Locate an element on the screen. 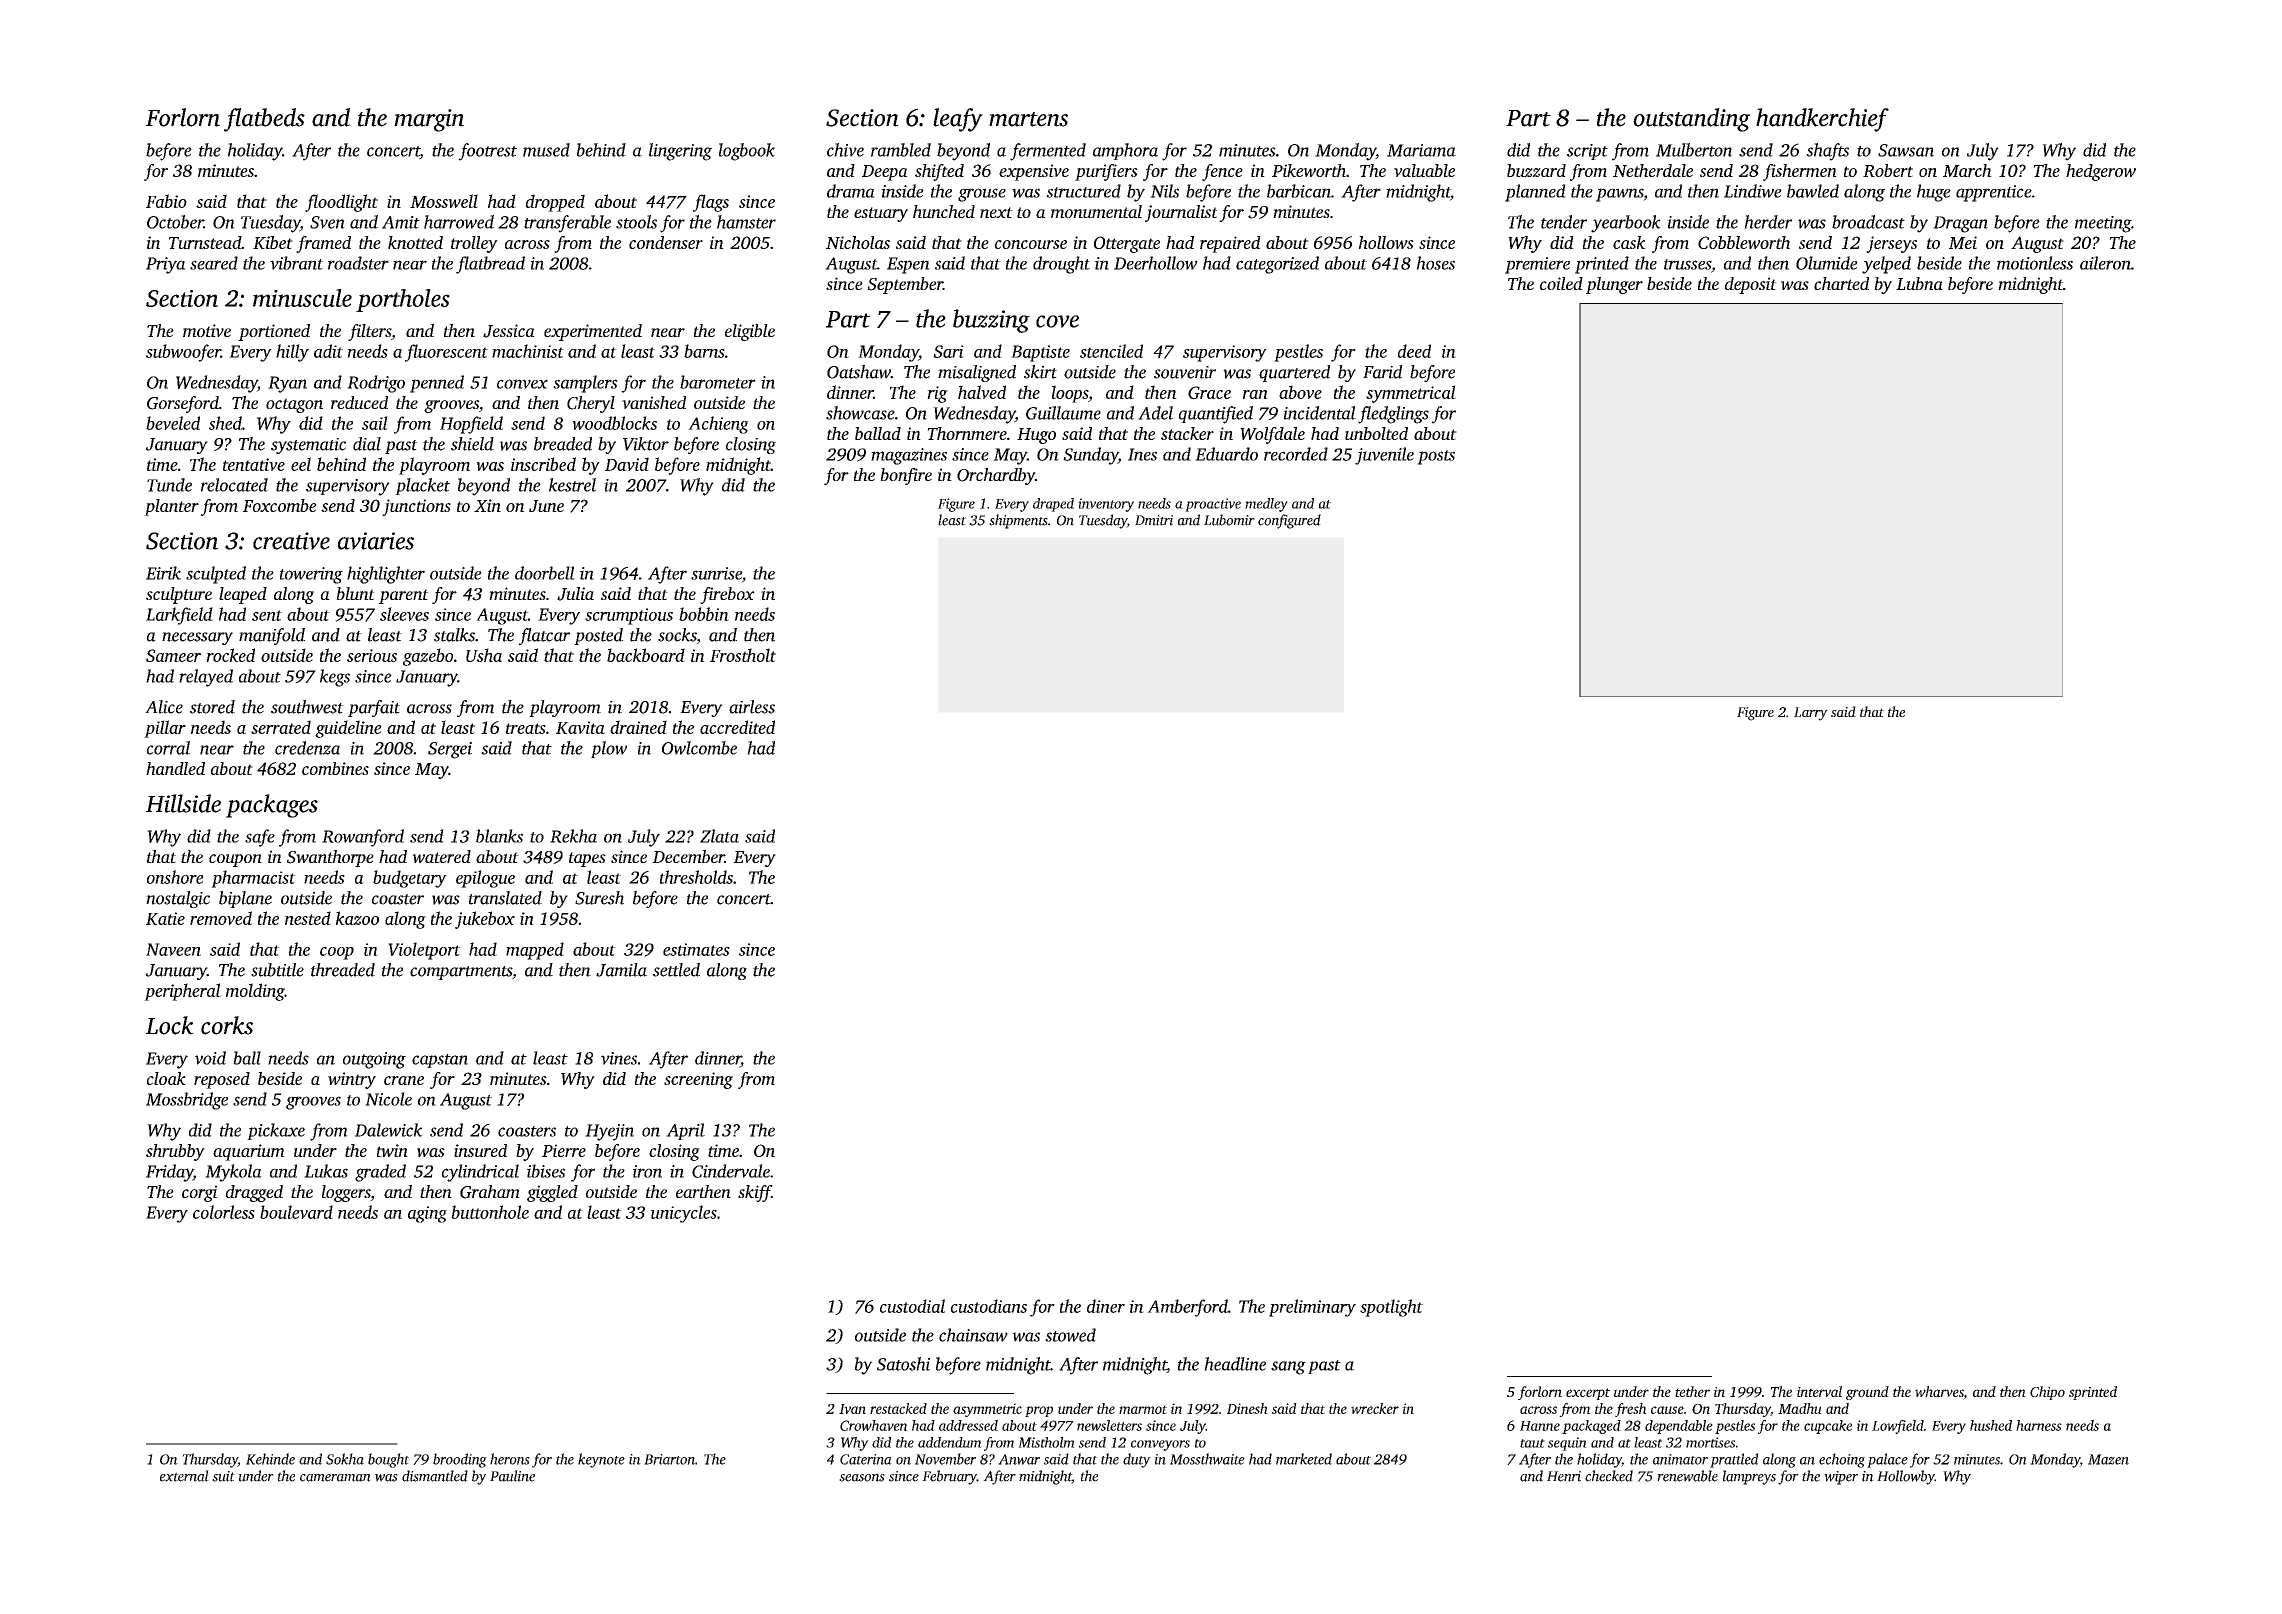  Zlata is located at coordinates (719, 836).
